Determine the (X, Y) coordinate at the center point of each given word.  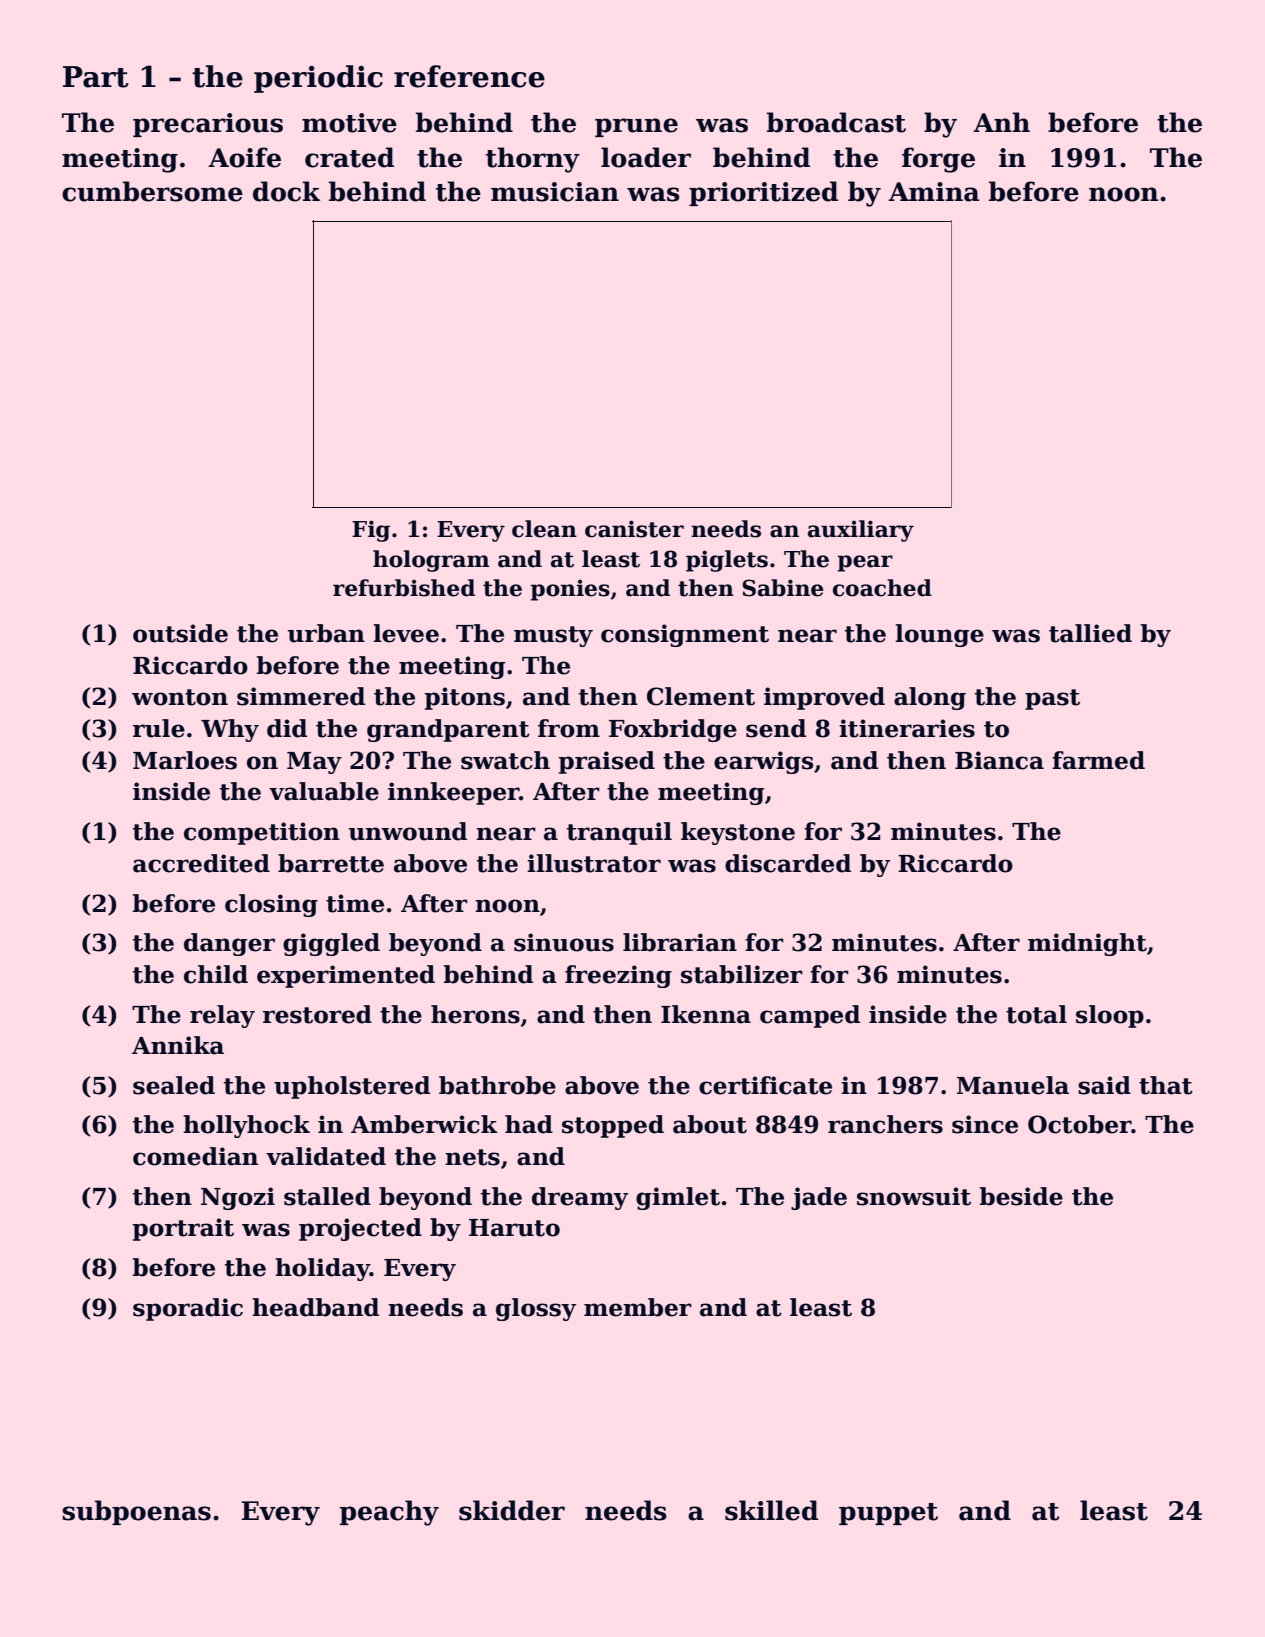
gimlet (678, 1198)
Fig (371, 531)
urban (326, 633)
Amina (934, 192)
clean (544, 529)
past (1052, 699)
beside (1021, 1196)
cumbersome (152, 191)
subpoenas (136, 1512)
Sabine (782, 588)
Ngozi (238, 1198)
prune (636, 127)
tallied (1090, 633)
